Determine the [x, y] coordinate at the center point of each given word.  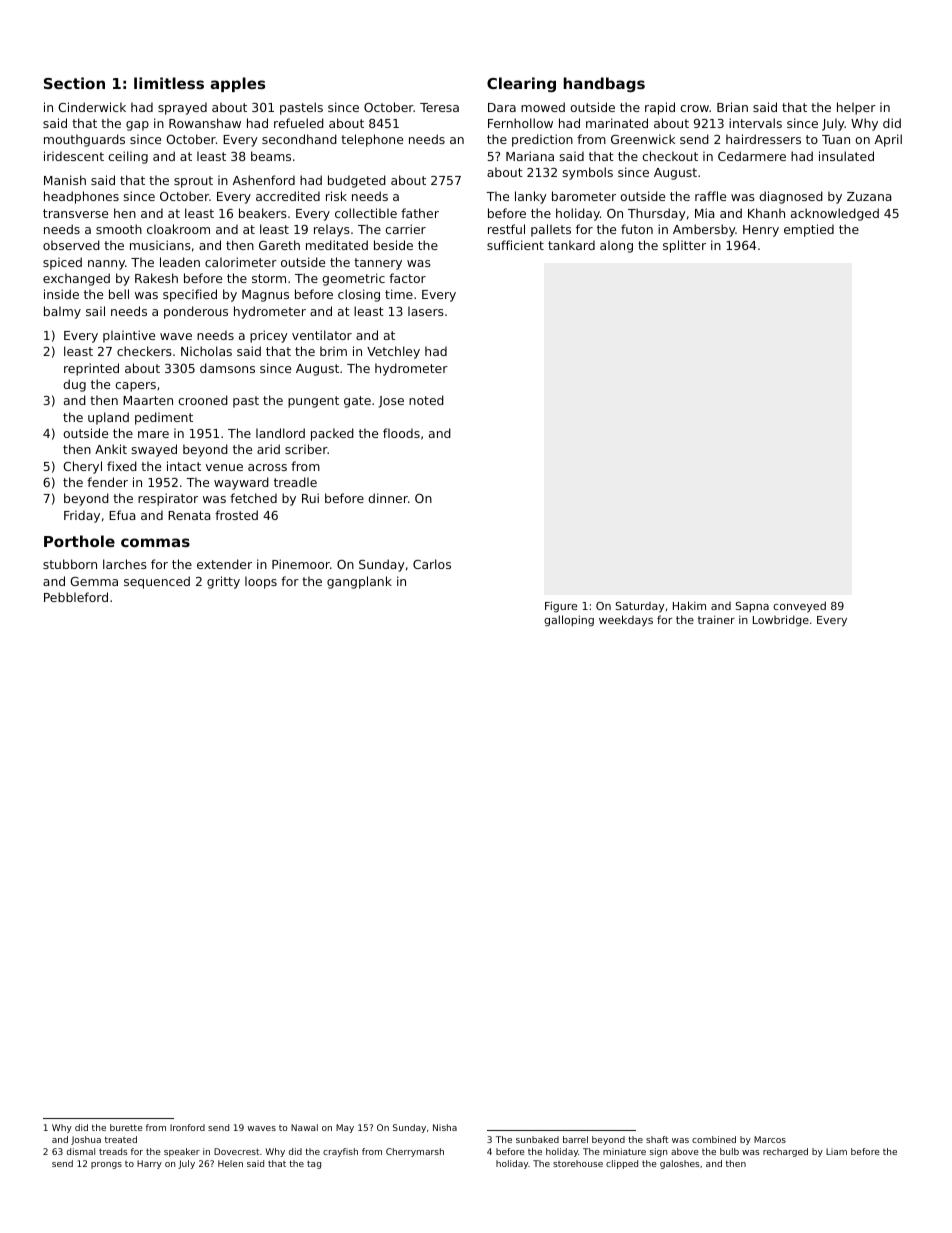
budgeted [357, 181]
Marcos [770, 1139]
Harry [149, 1164]
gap [137, 126]
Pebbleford [76, 597]
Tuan [836, 139]
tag [314, 1165]
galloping [569, 621]
